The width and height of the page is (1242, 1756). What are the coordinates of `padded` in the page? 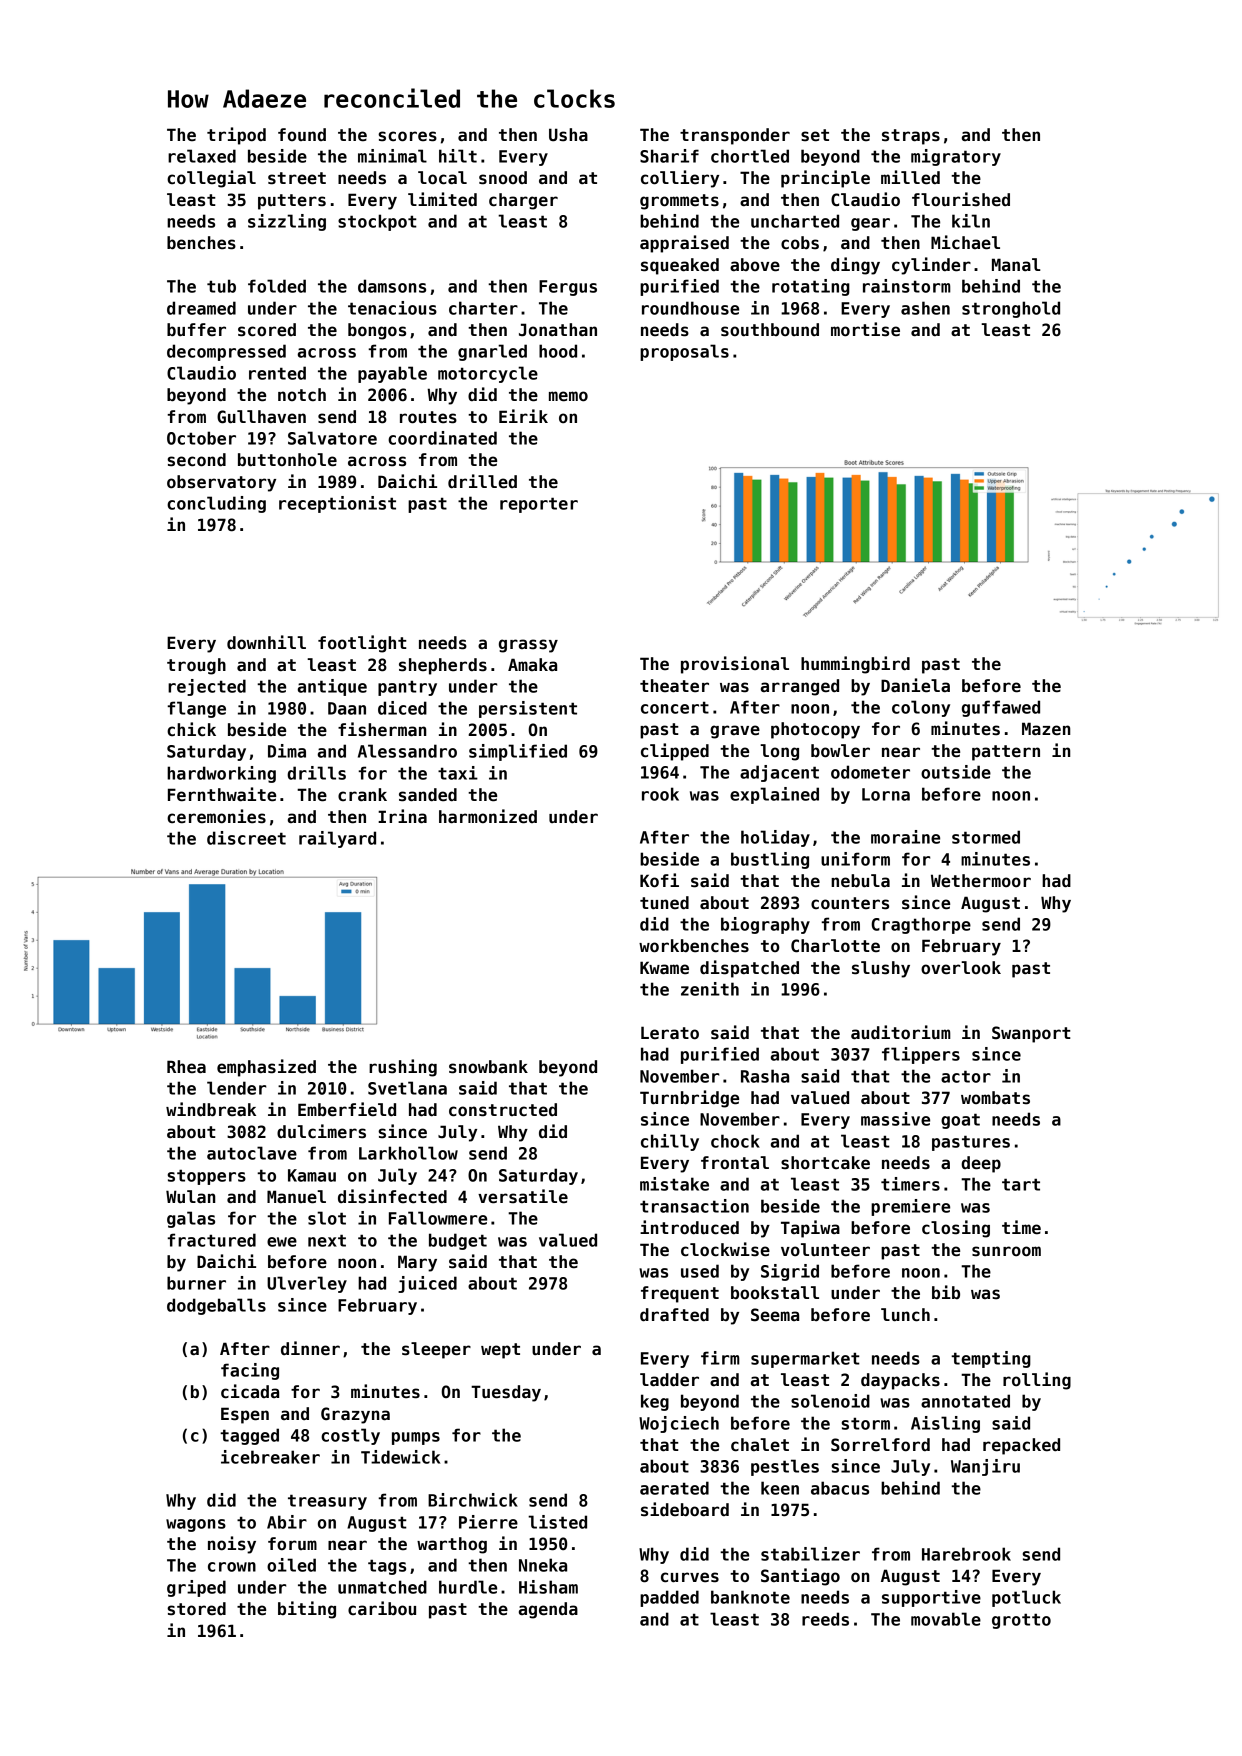 It's located at (669, 1598).
